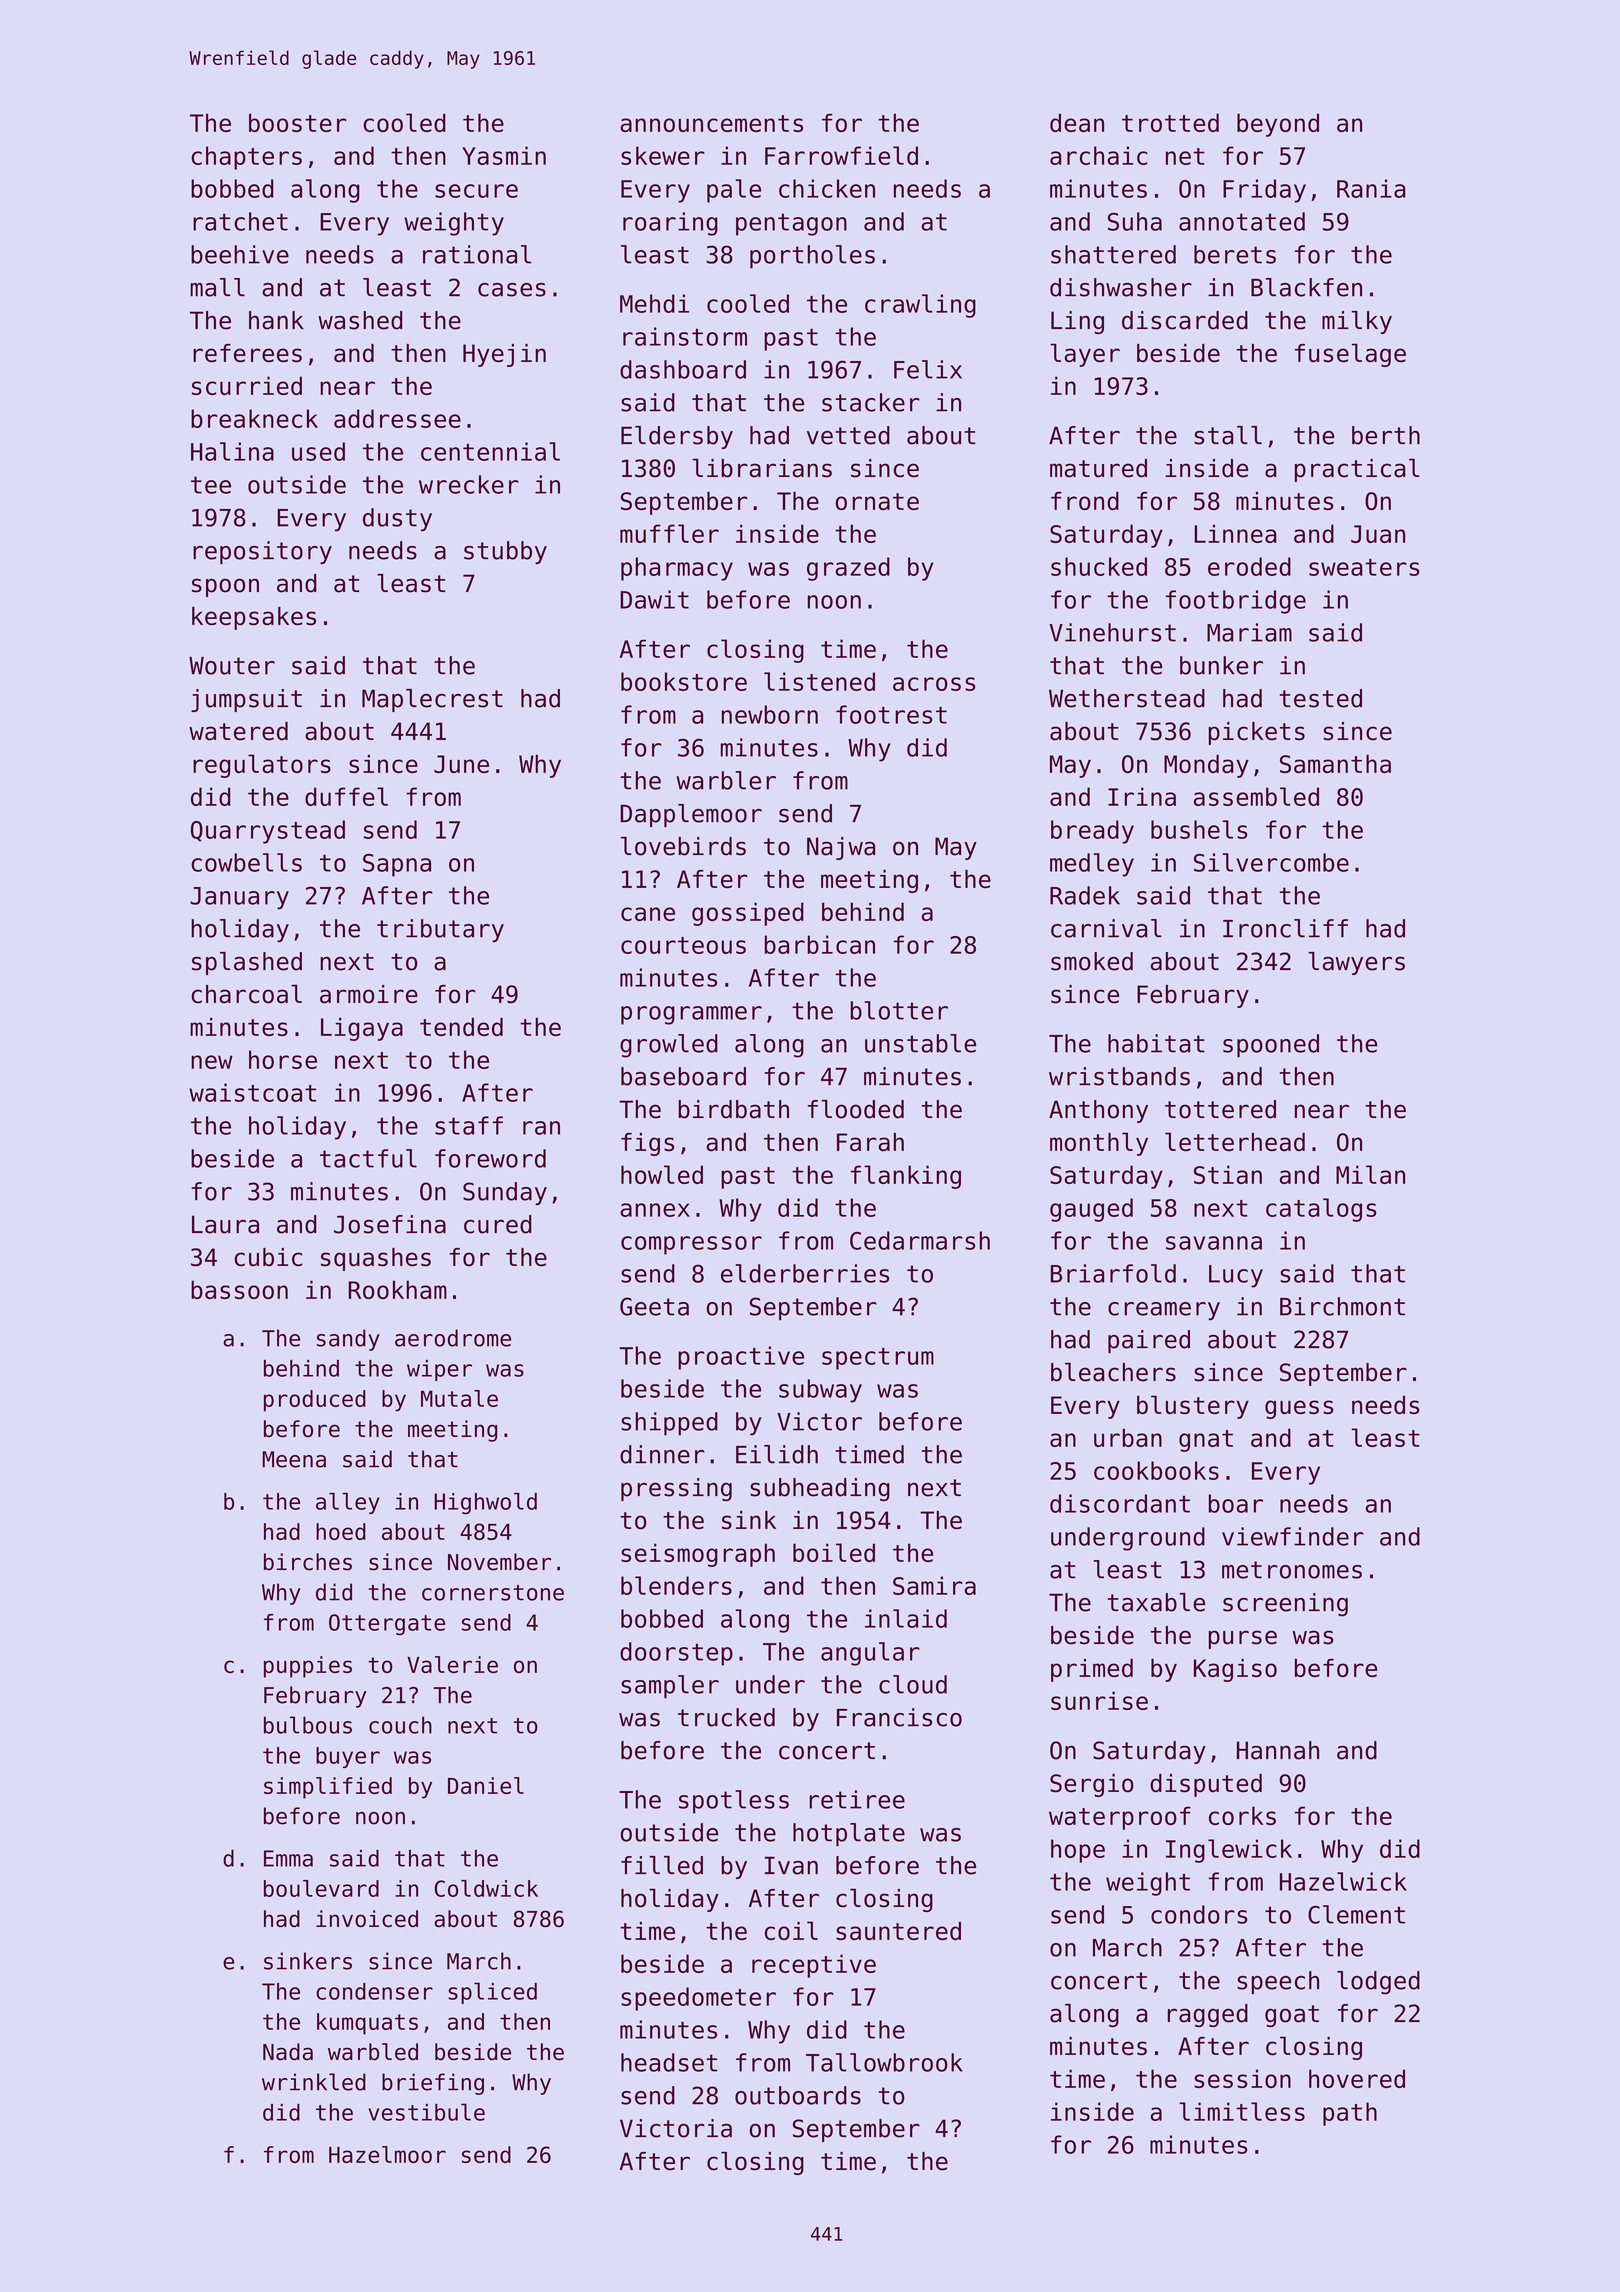  I want to click on birdbath, so click(733, 1109).
